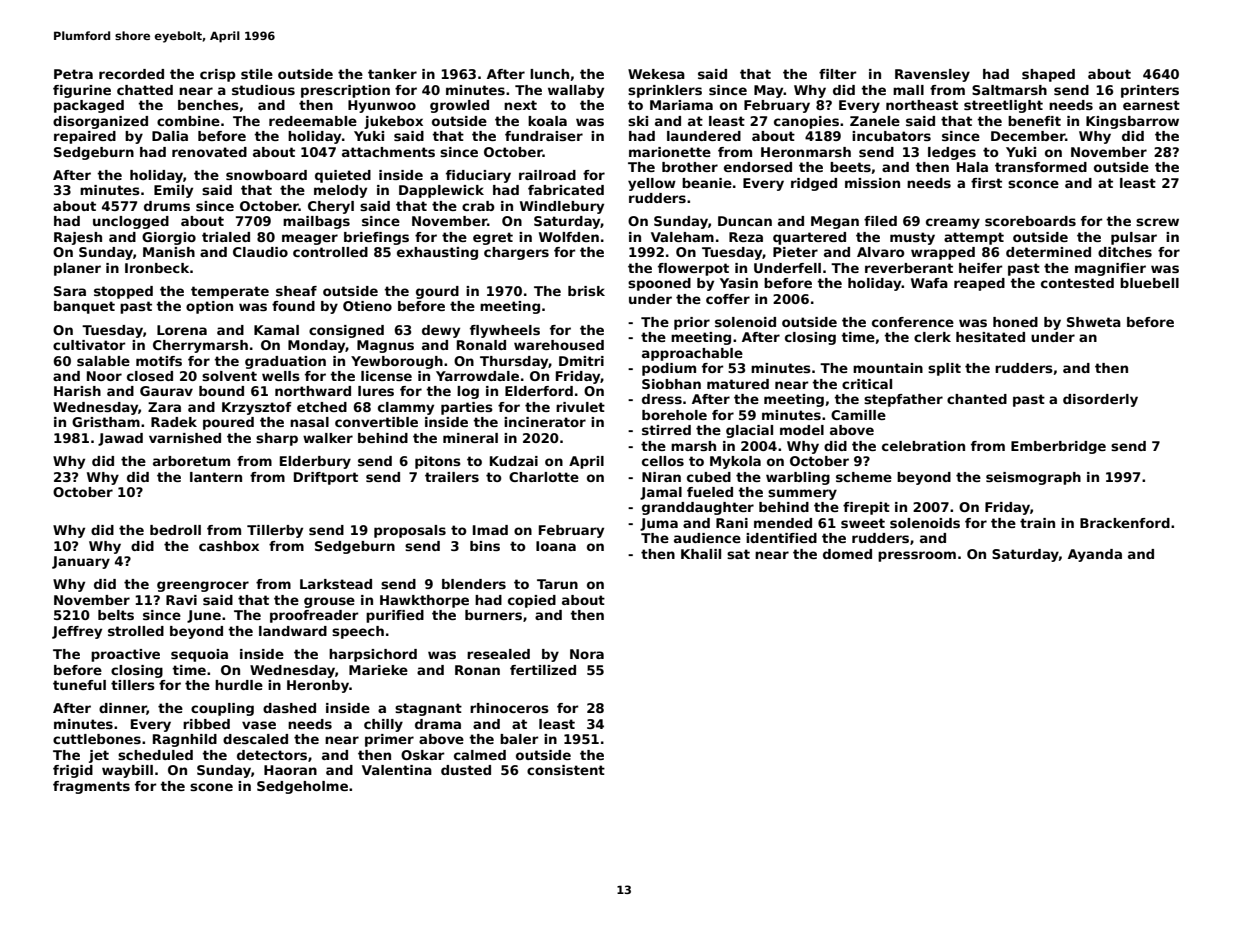 The width and height of the image is (1233, 952). I want to click on Dalia, so click(170, 136).
